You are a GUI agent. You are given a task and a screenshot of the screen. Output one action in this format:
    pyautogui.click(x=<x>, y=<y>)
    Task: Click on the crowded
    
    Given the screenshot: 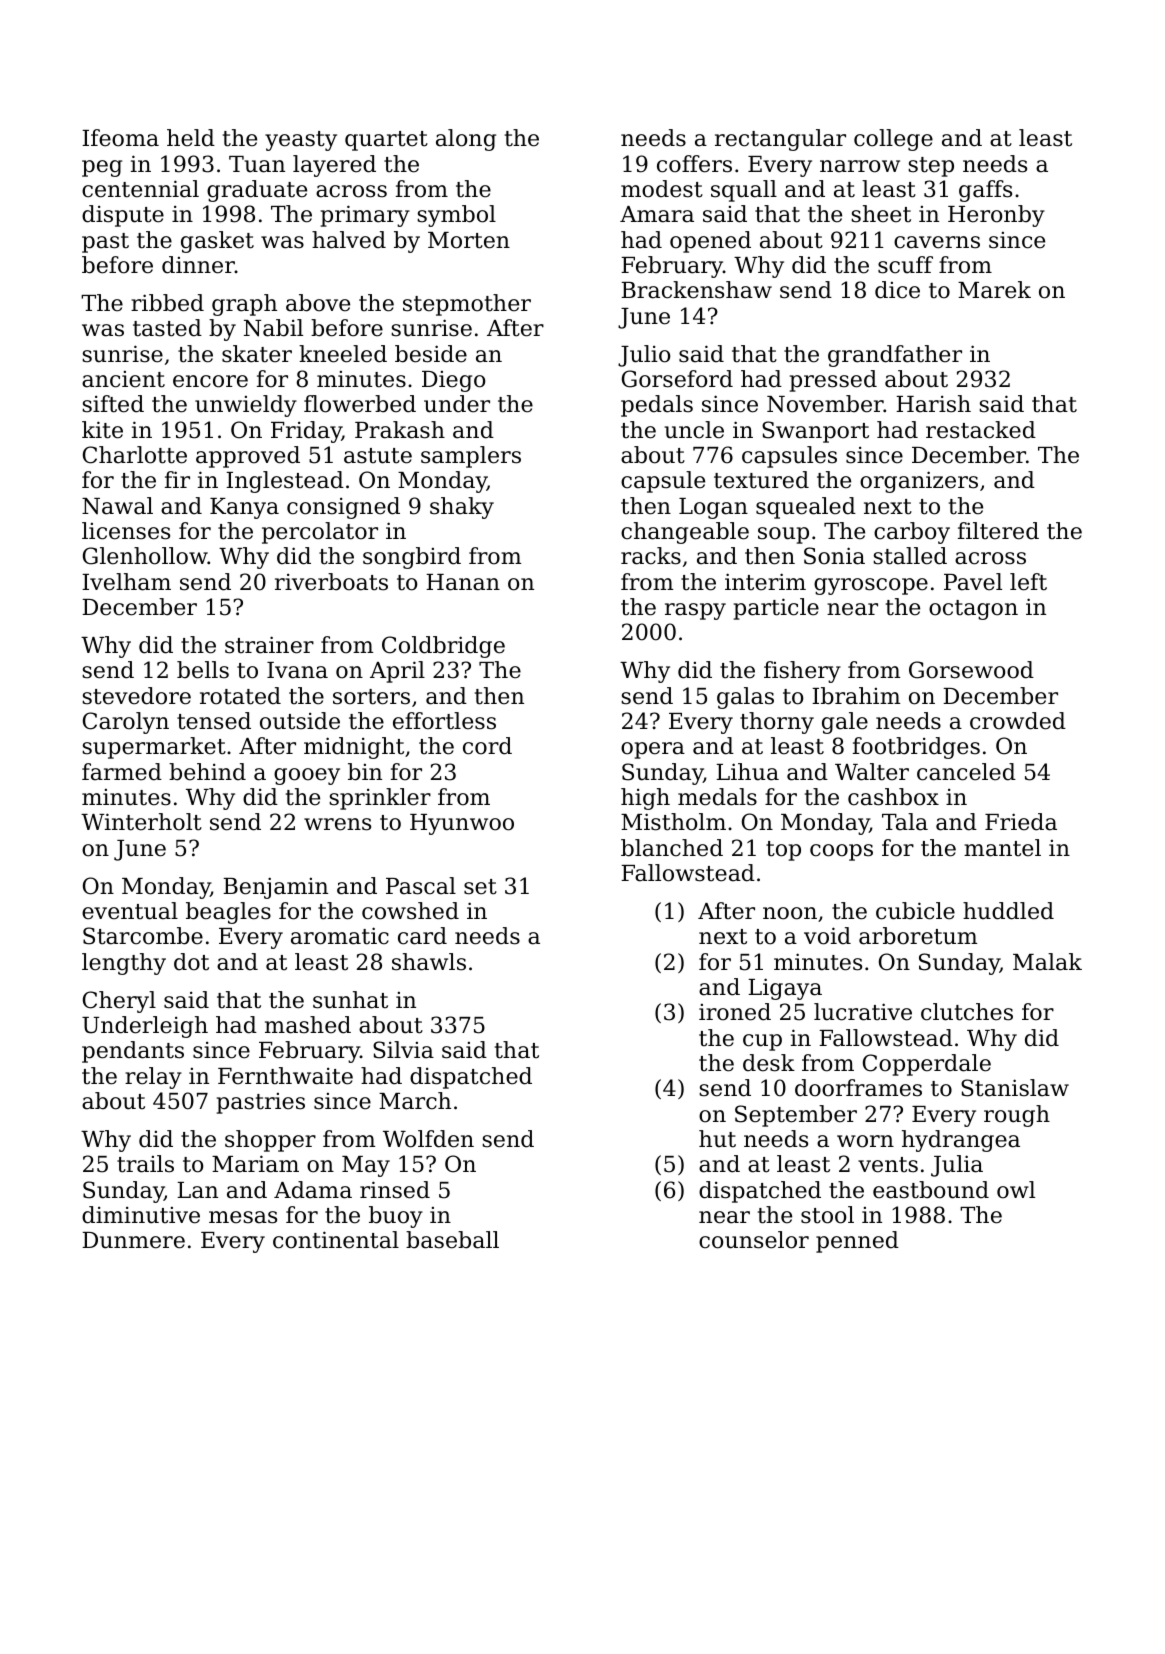 What is the action you would take?
    pyautogui.click(x=1018, y=721)
